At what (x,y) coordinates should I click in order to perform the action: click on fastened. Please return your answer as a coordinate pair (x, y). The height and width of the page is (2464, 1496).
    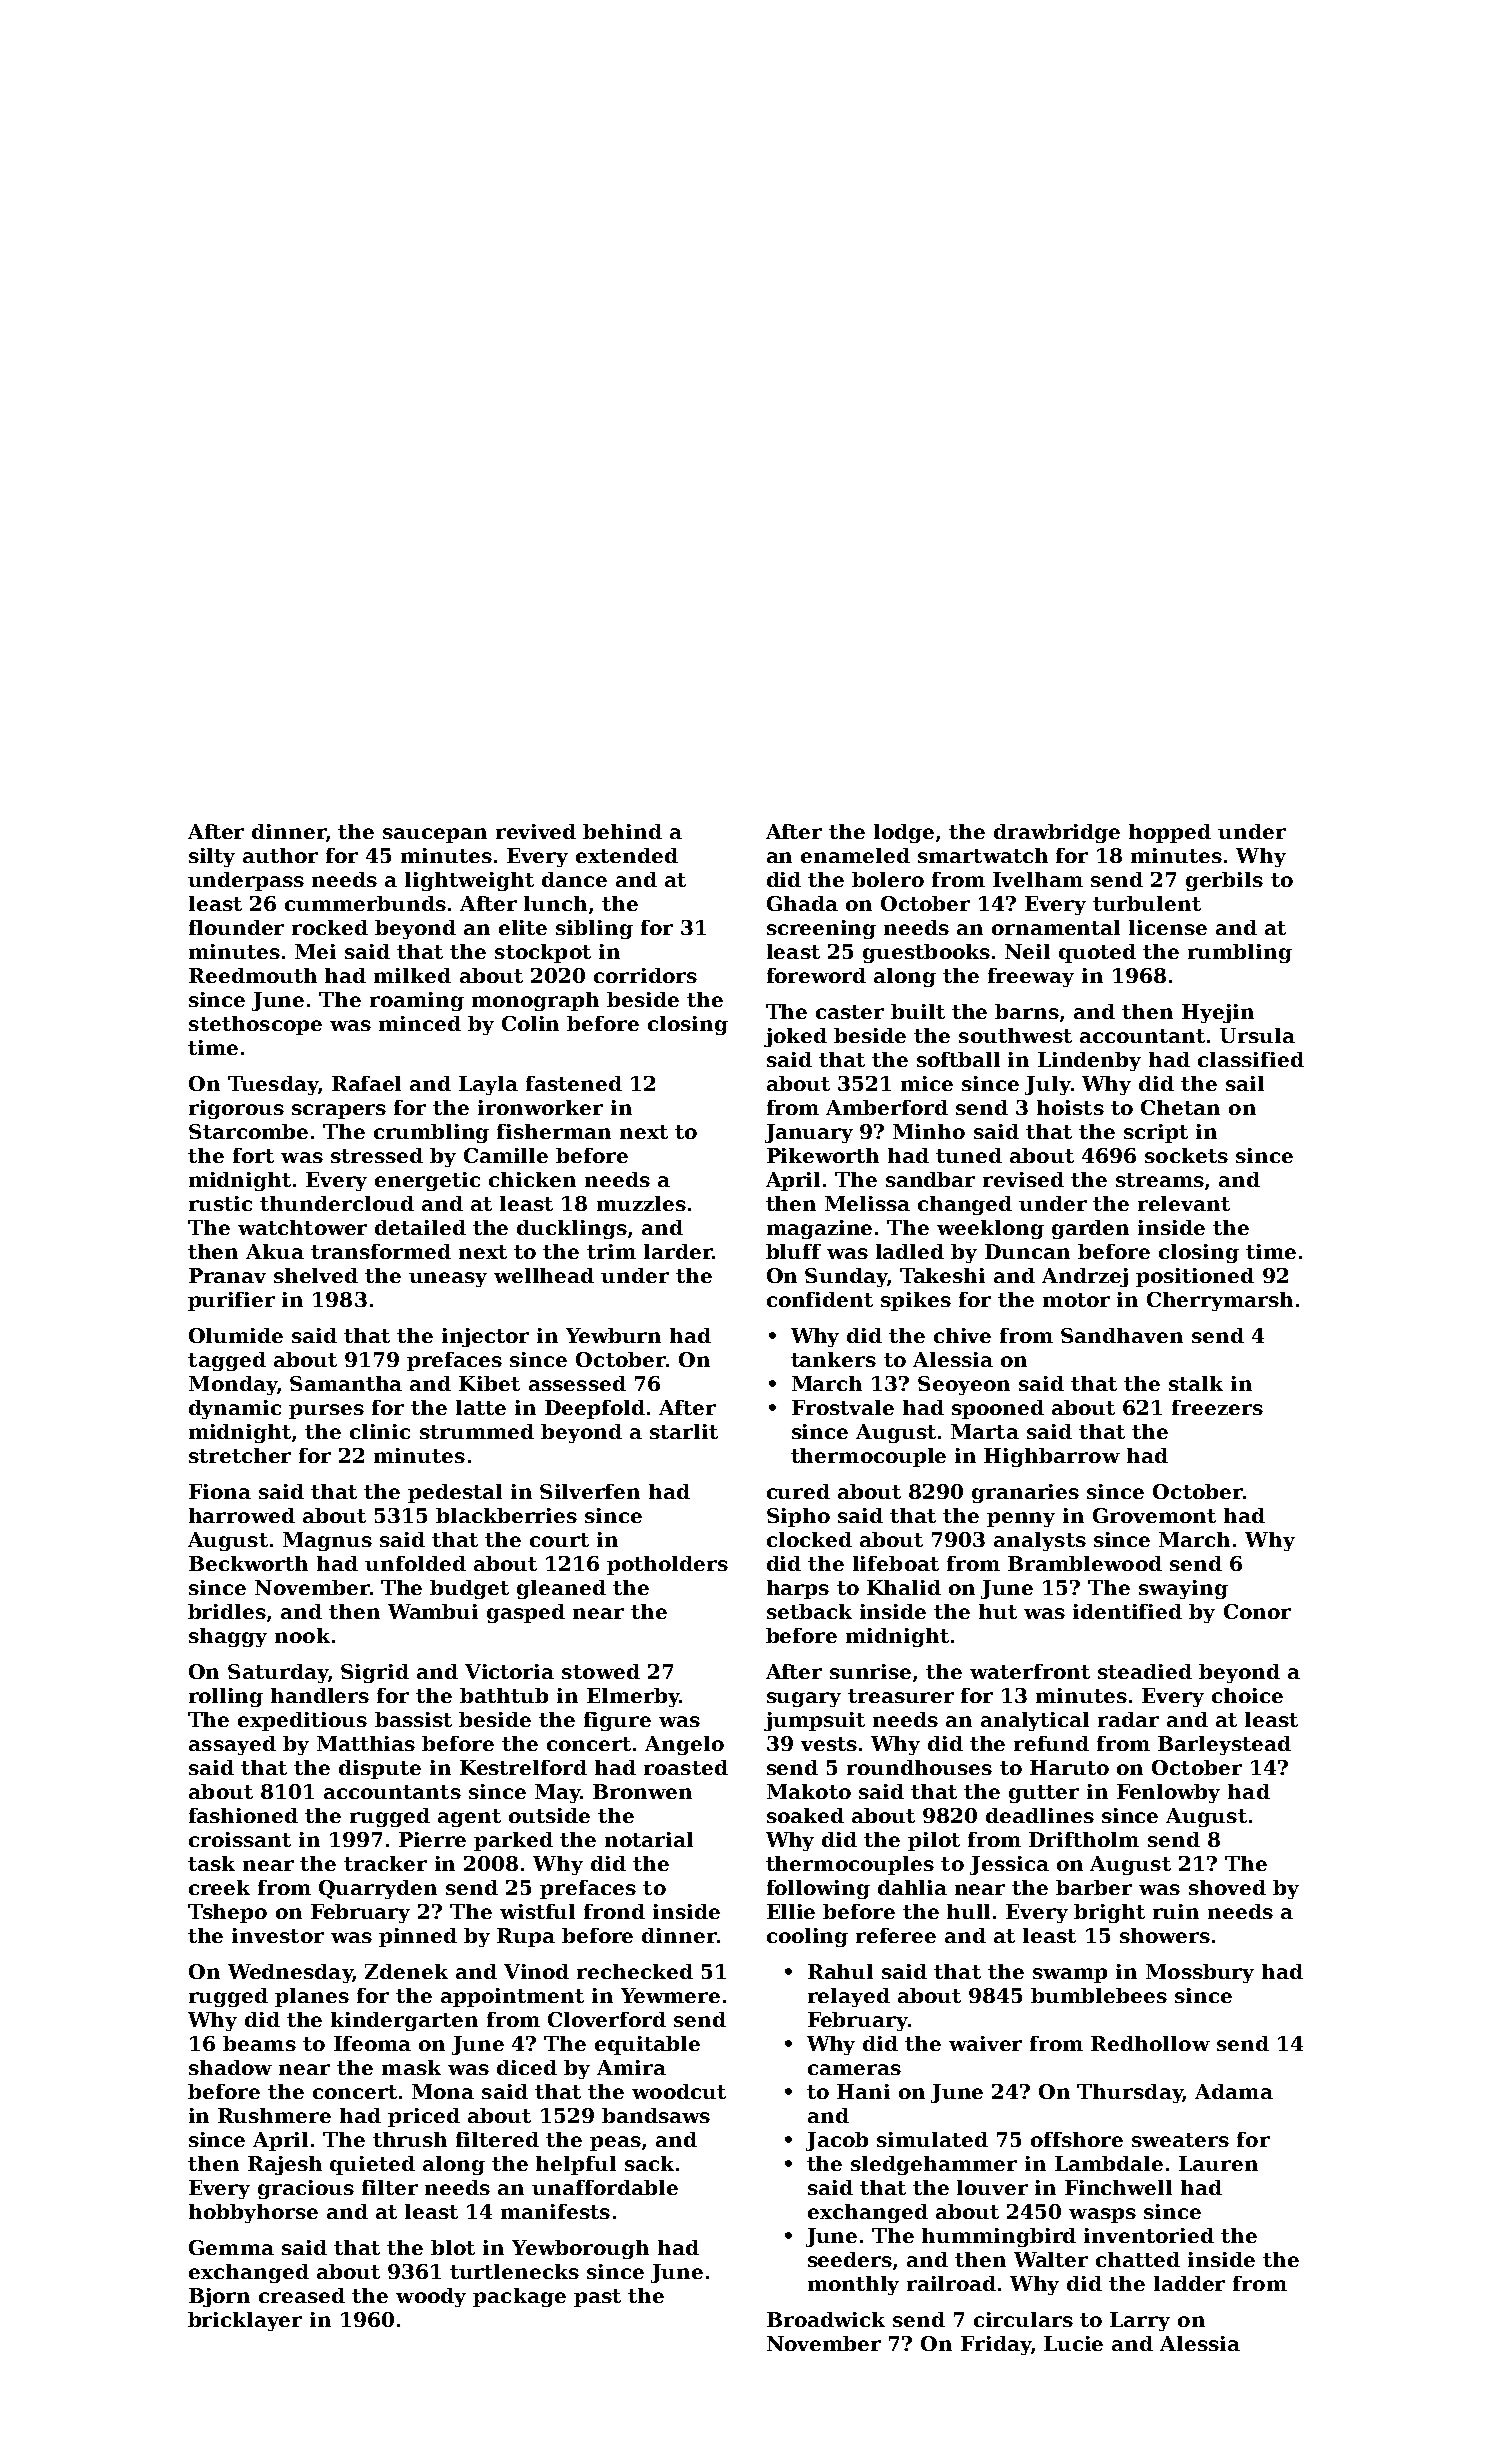
    Looking at the image, I should click on (574, 1083).
